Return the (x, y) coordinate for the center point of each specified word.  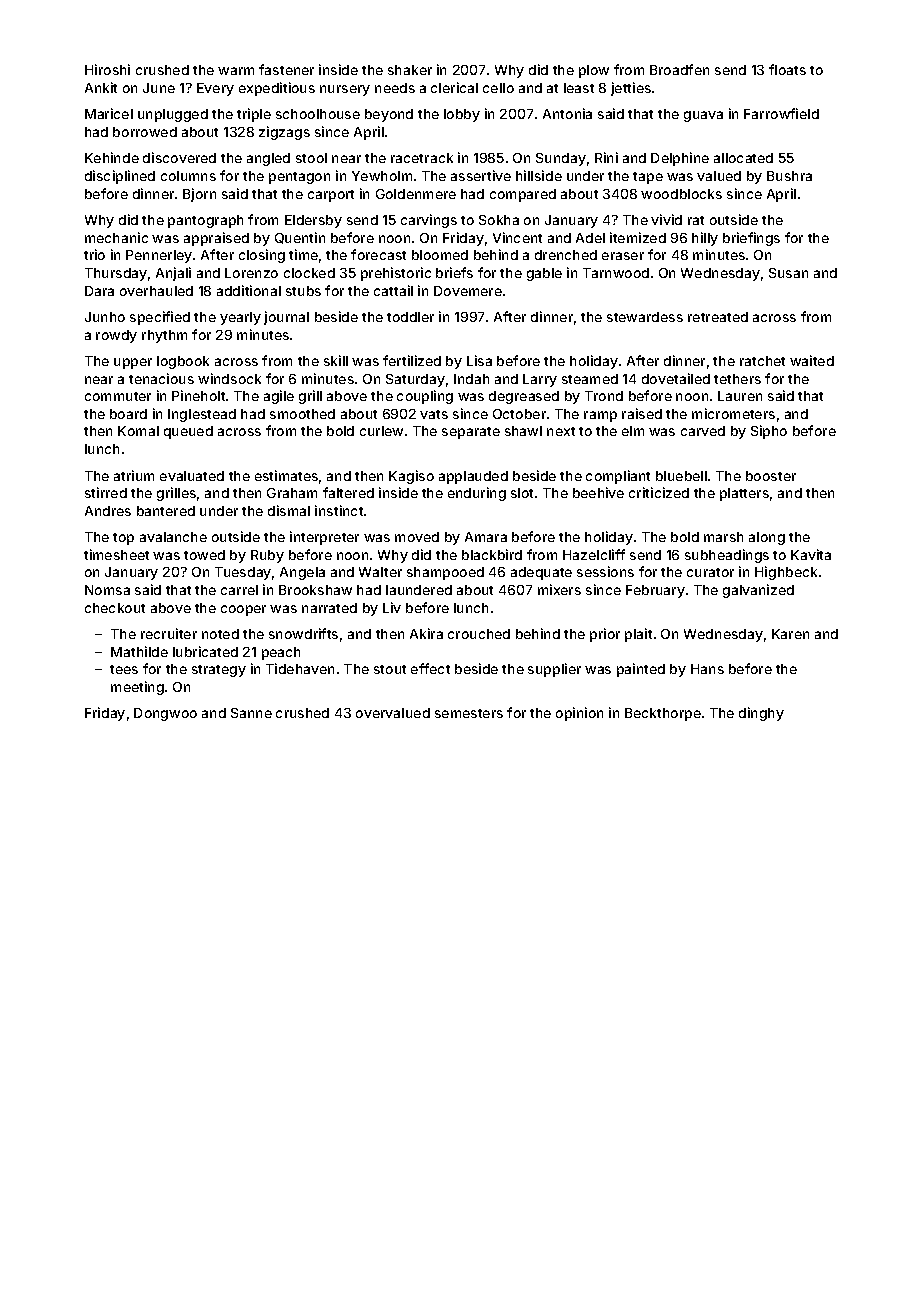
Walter (380, 572)
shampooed (445, 573)
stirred (106, 492)
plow (594, 71)
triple (254, 115)
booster (771, 476)
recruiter (169, 633)
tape (648, 178)
